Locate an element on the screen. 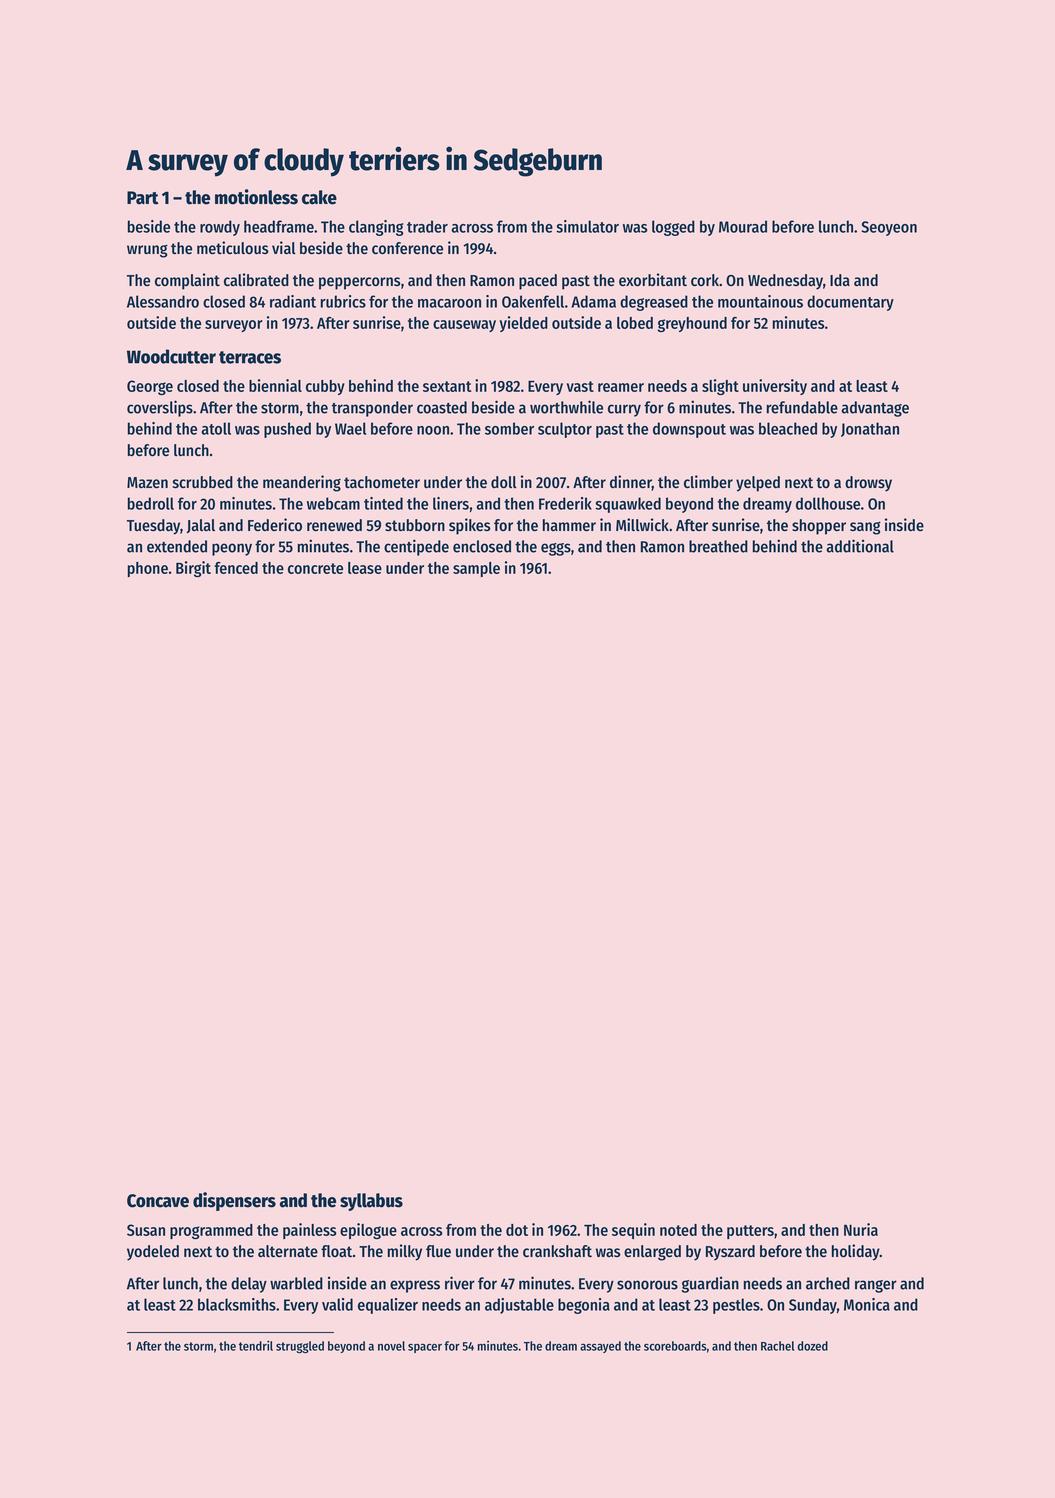 The width and height of the screenshot is (1055, 1498). lease is located at coordinates (365, 568).
